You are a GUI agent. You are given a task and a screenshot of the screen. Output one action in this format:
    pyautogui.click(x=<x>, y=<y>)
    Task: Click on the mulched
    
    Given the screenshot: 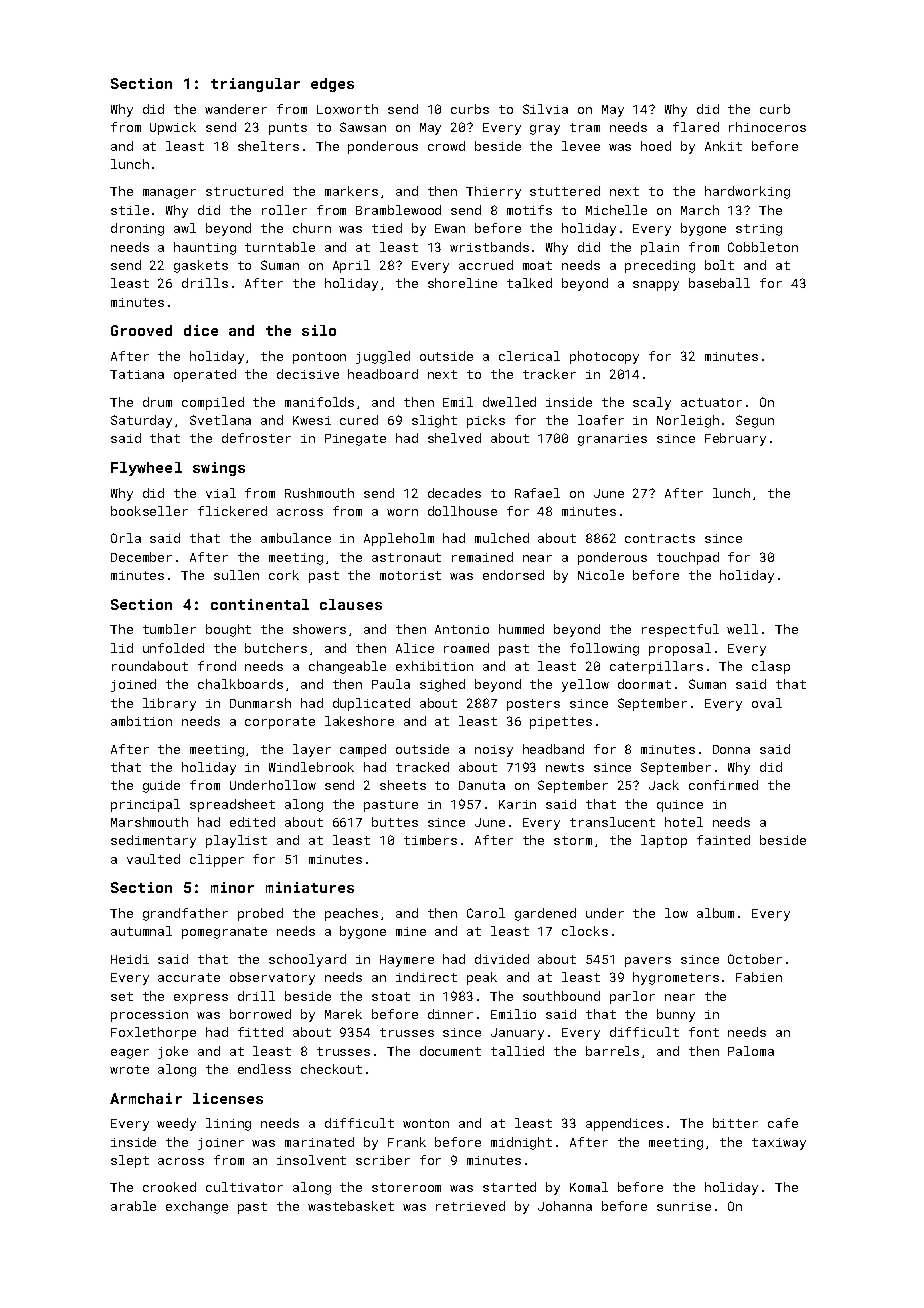 What is the action you would take?
    pyautogui.click(x=502, y=538)
